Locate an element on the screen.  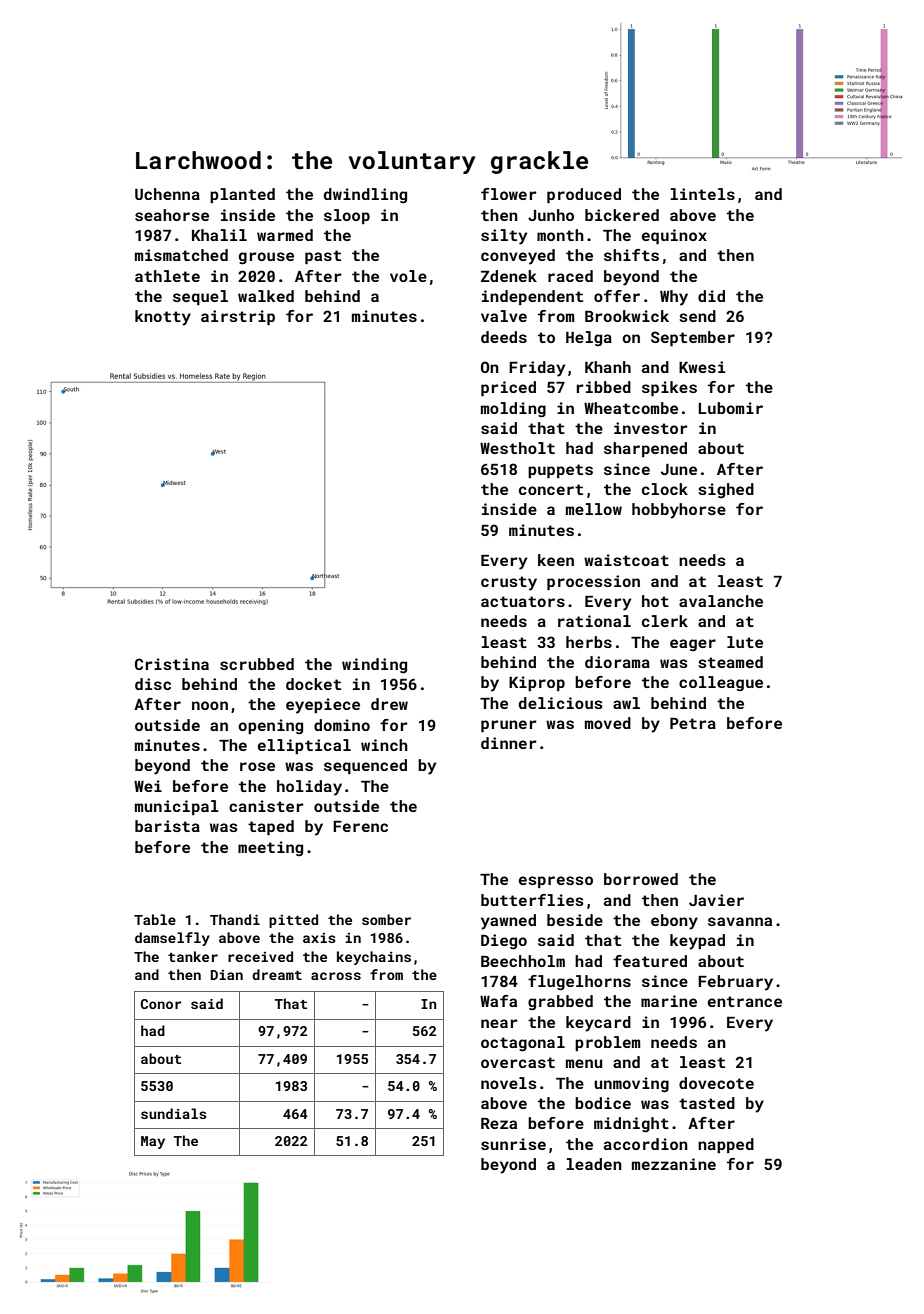
produced is located at coordinates (584, 195).
